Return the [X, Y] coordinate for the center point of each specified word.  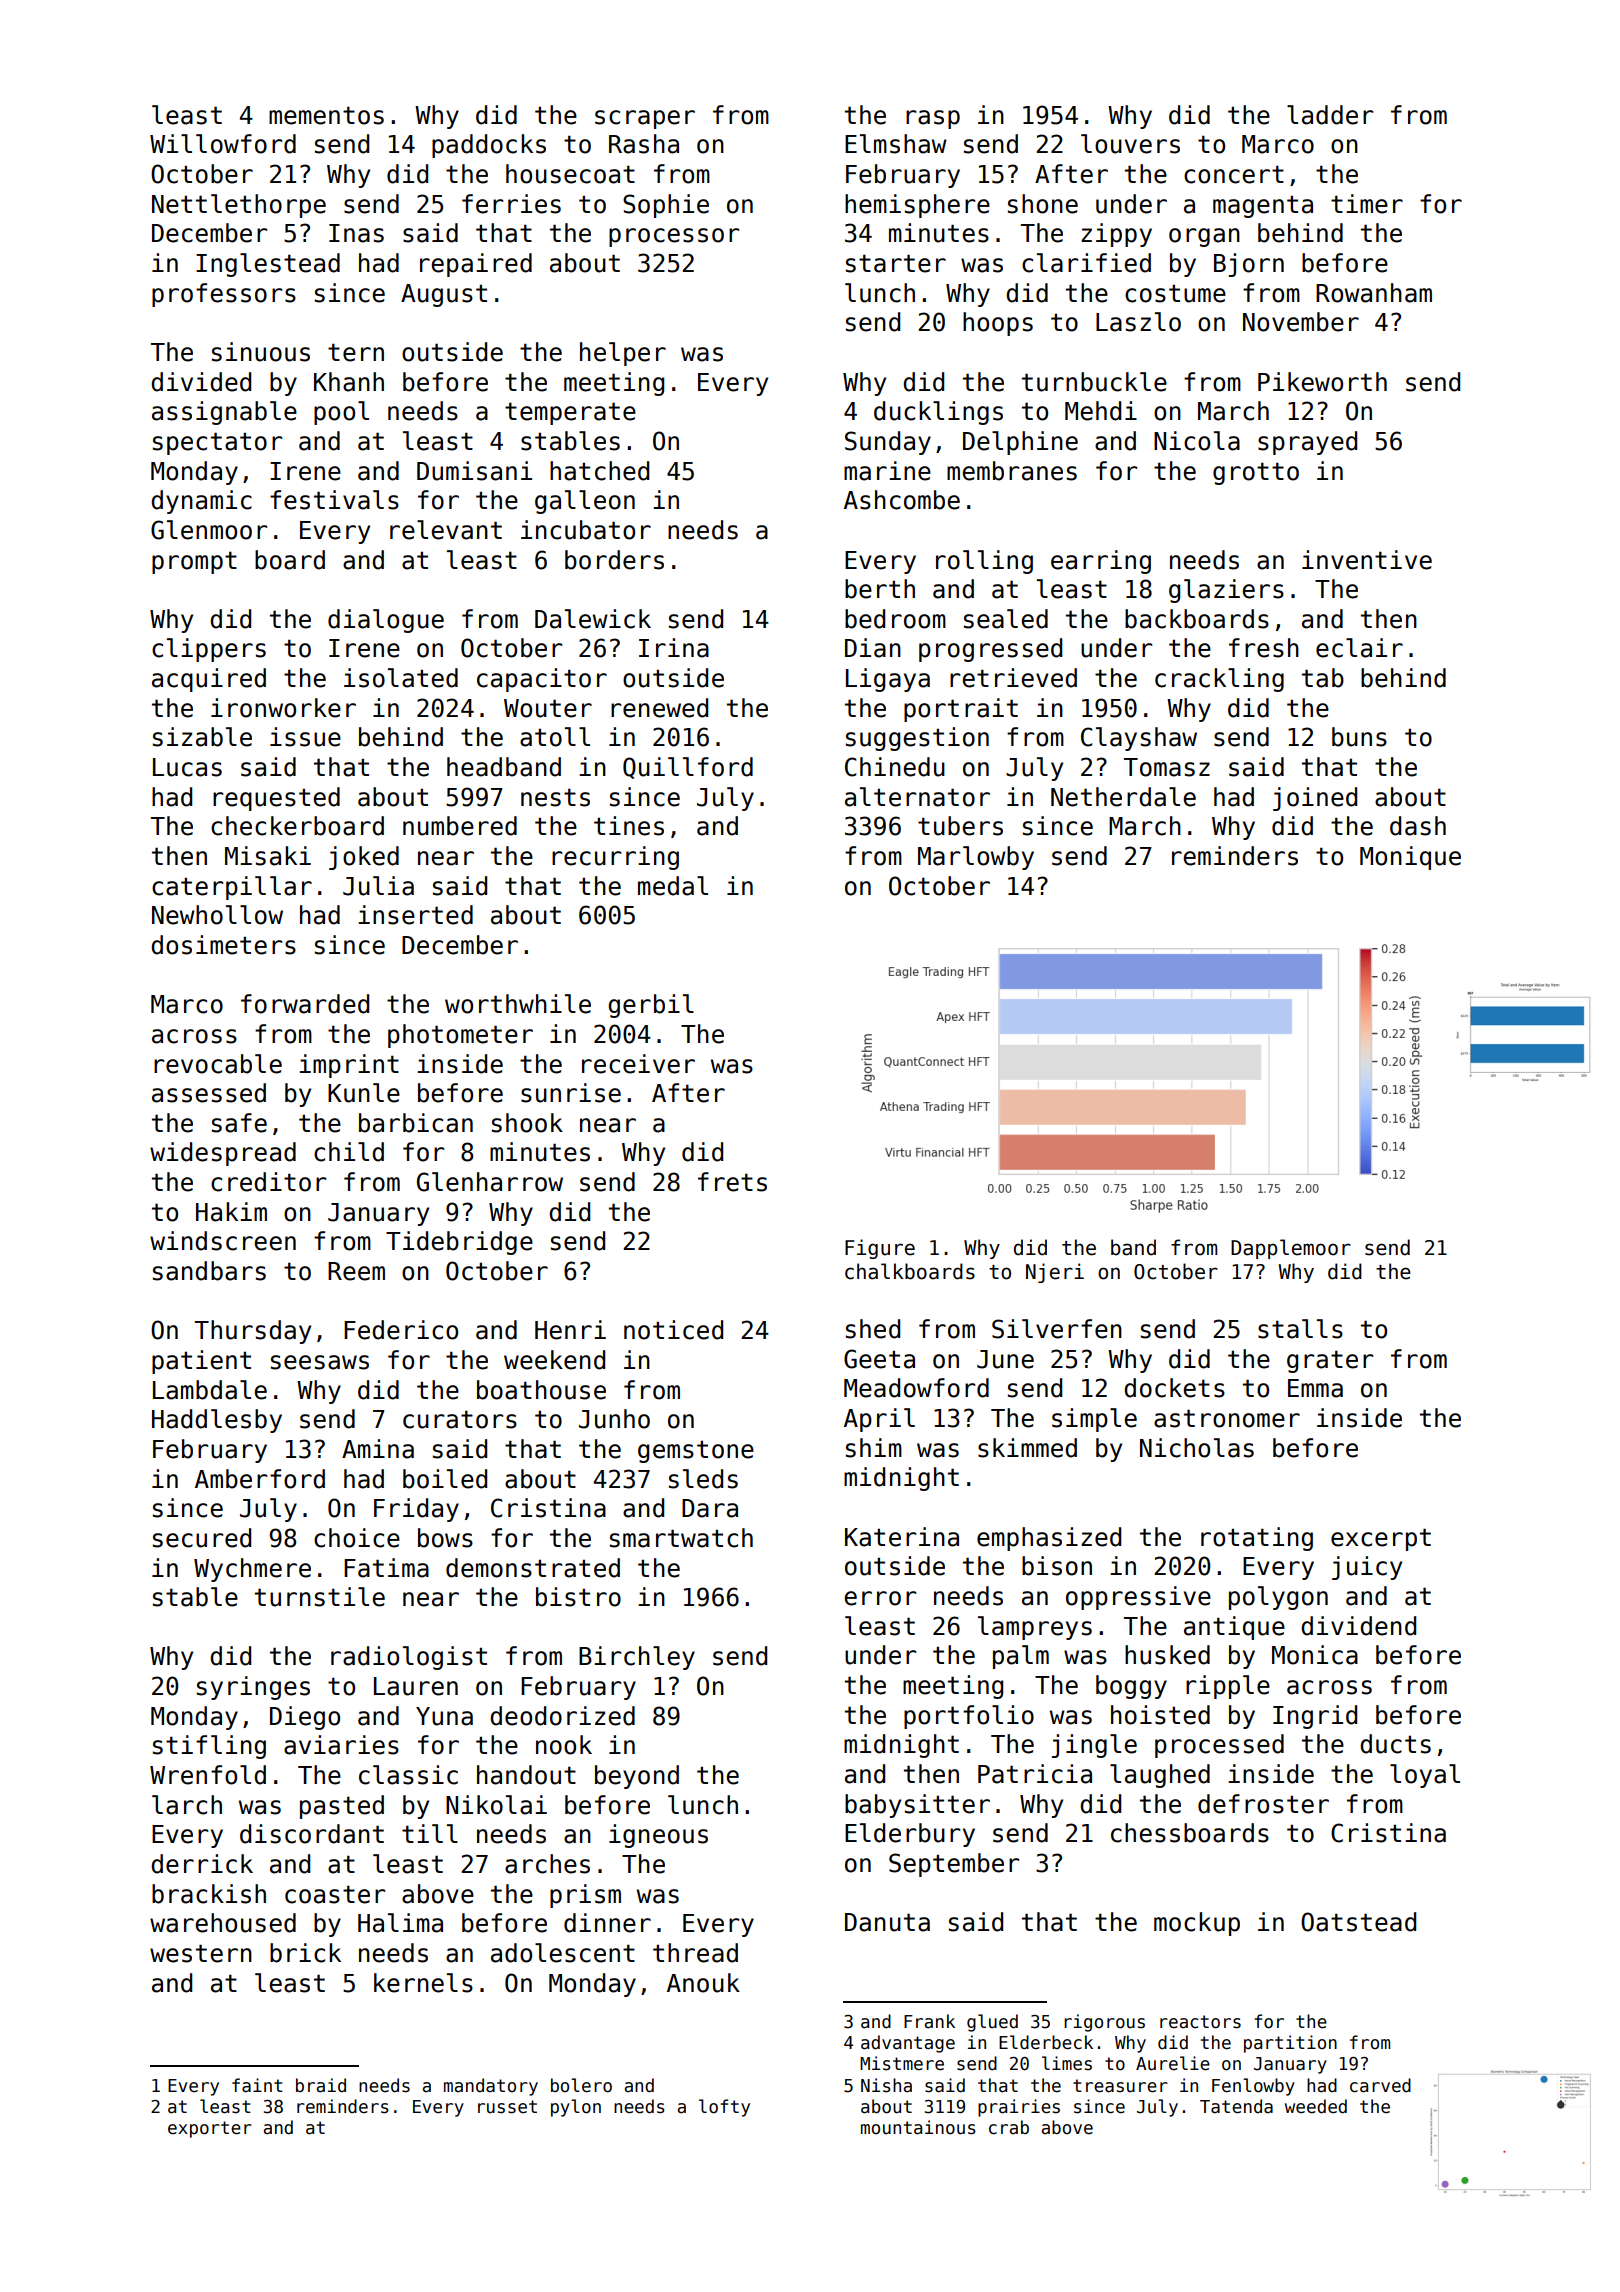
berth [880, 589]
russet [507, 2107]
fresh [1264, 648]
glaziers [1226, 591]
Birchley [637, 1658]
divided [201, 382]
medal [673, 886]
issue [305, 737]
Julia [378, 886]
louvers [1130, 144]
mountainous [918, 2127]
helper [623, 354]
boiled [445, 1479]
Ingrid [1315, 1717]
